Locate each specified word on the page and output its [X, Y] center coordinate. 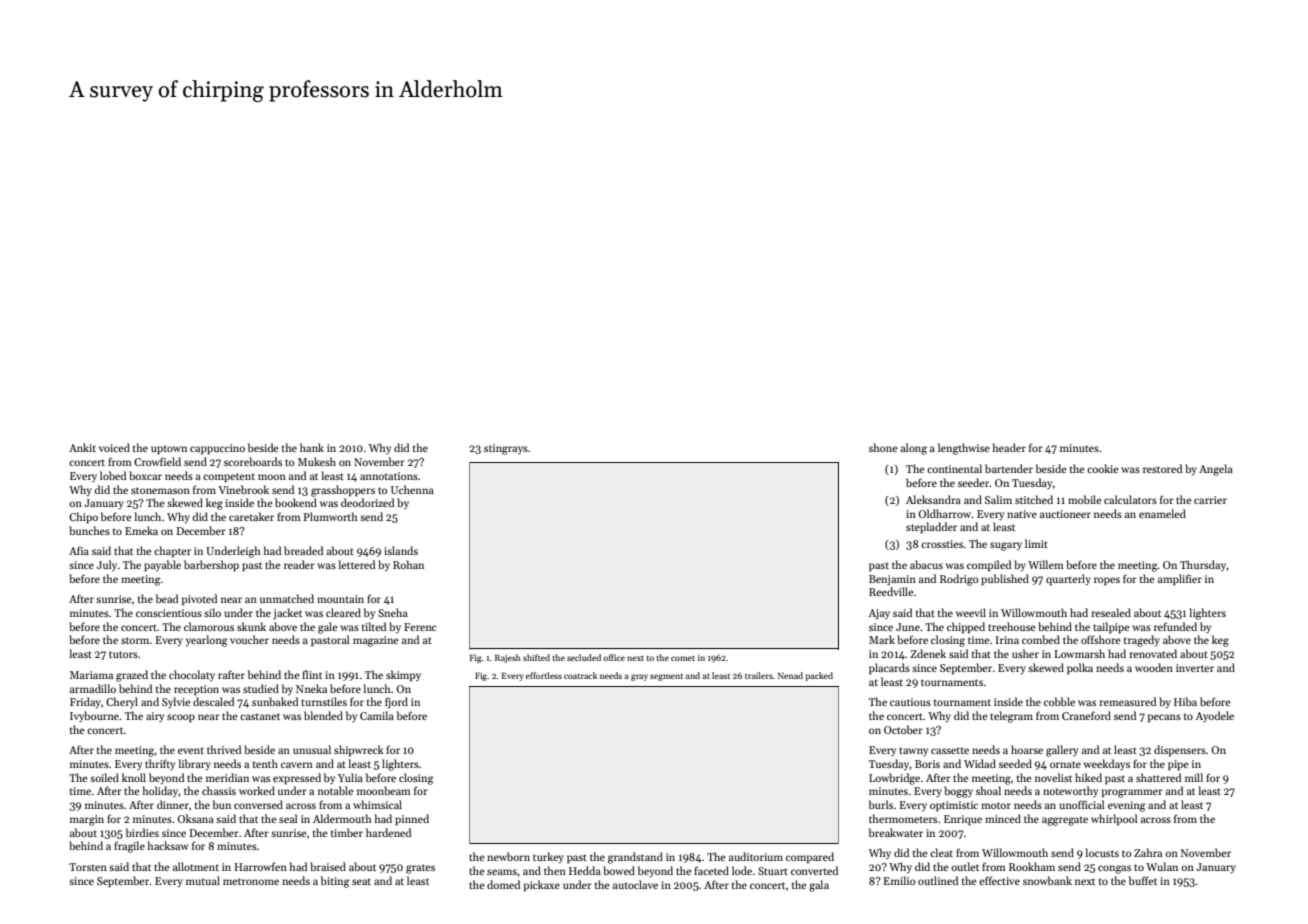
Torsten [88, 867]
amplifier [1180, 580]
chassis [219, 790]
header [1009, 447]
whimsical [377, 804]
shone [883, 447]
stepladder [931, 528]
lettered [356, 564]
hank [312, 447]
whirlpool [1114, 820]
